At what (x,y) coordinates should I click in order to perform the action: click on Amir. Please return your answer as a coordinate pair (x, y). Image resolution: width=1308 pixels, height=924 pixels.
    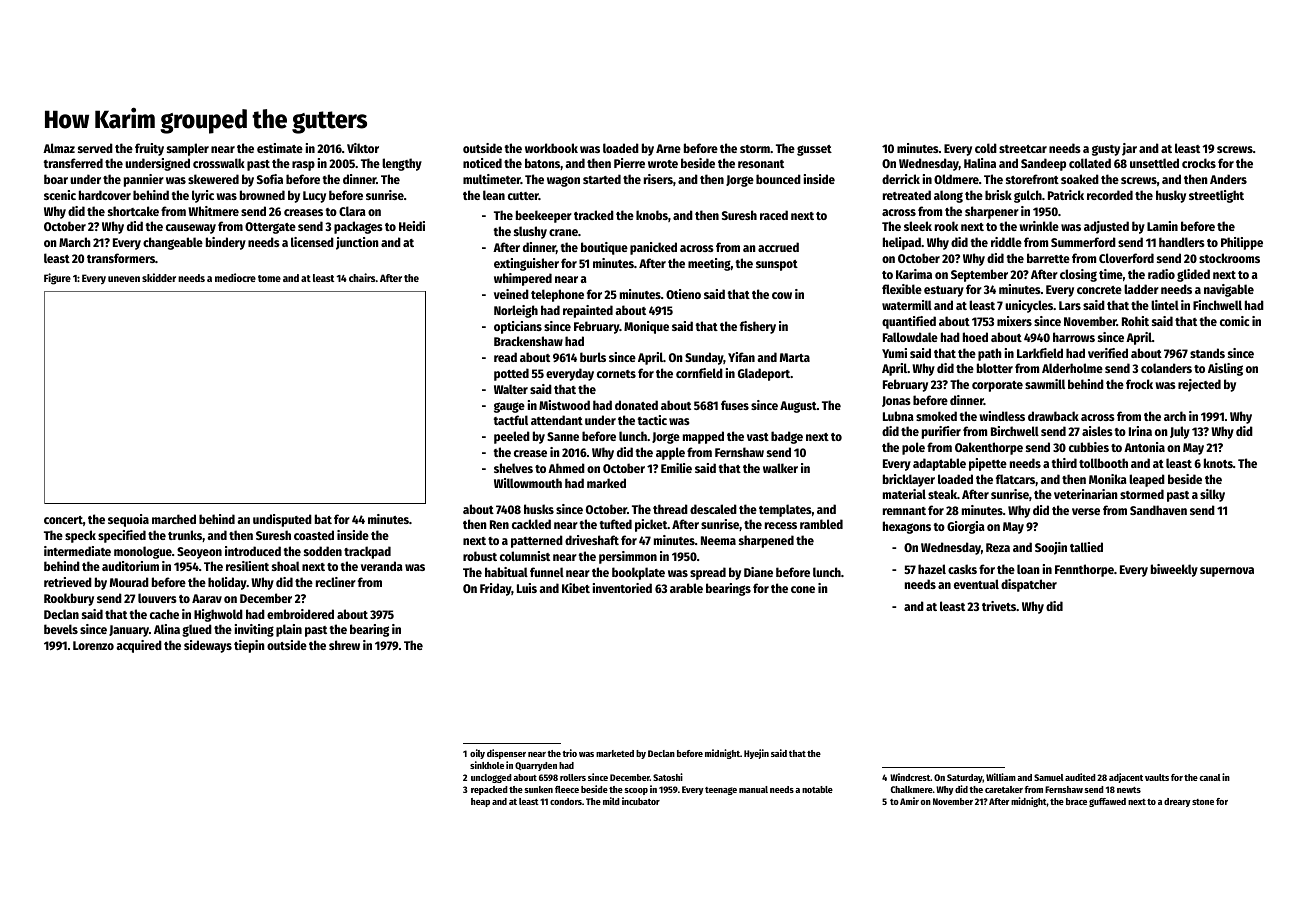
    Looking at the image, I should click on (909, 801).
